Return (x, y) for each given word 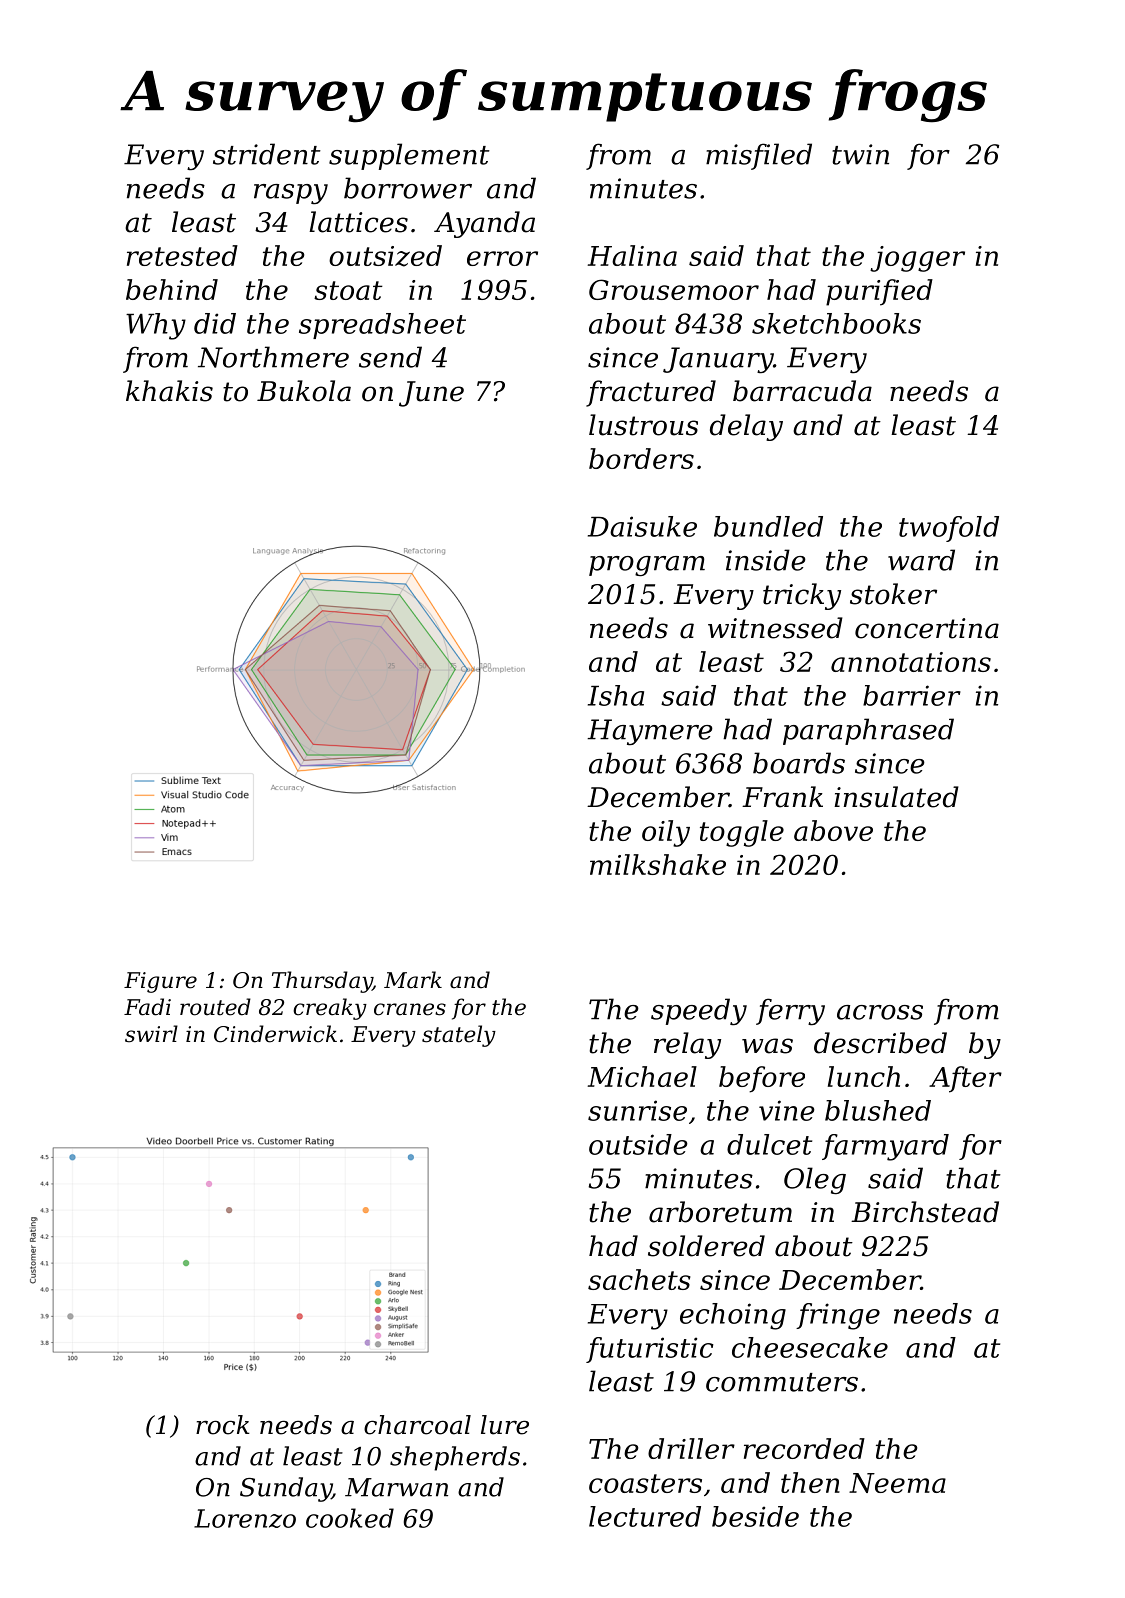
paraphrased (868, 731)
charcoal (417, 1425)
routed (215, 1007)
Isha (616, 695)
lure (505, 1425)
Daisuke (642, 526)
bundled (768, 526)
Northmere (273, 357)
